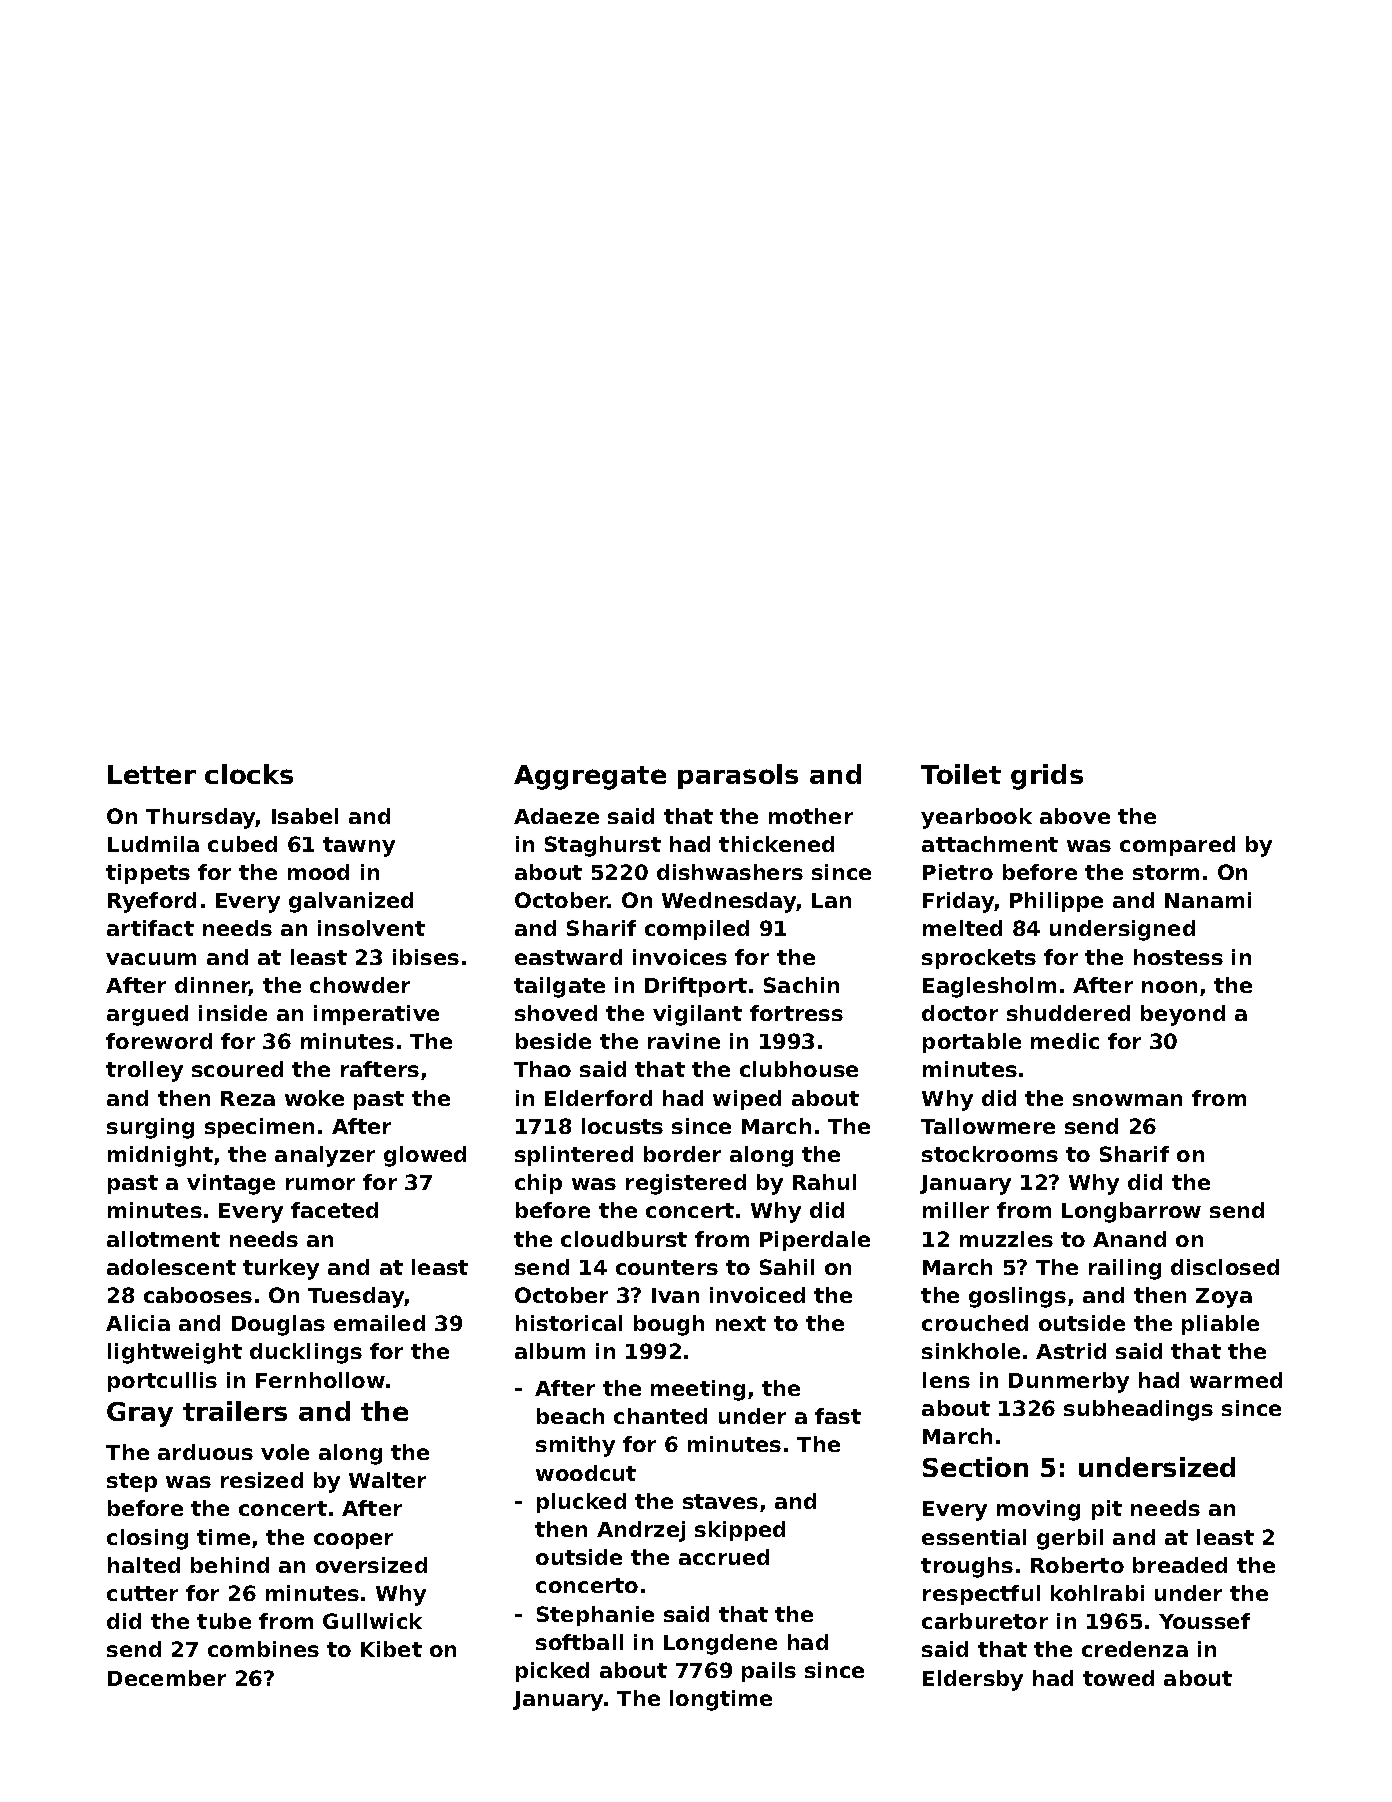  Describe the element at coordinates (152, 774) in the screenshot. I see `Letter` at that location.
